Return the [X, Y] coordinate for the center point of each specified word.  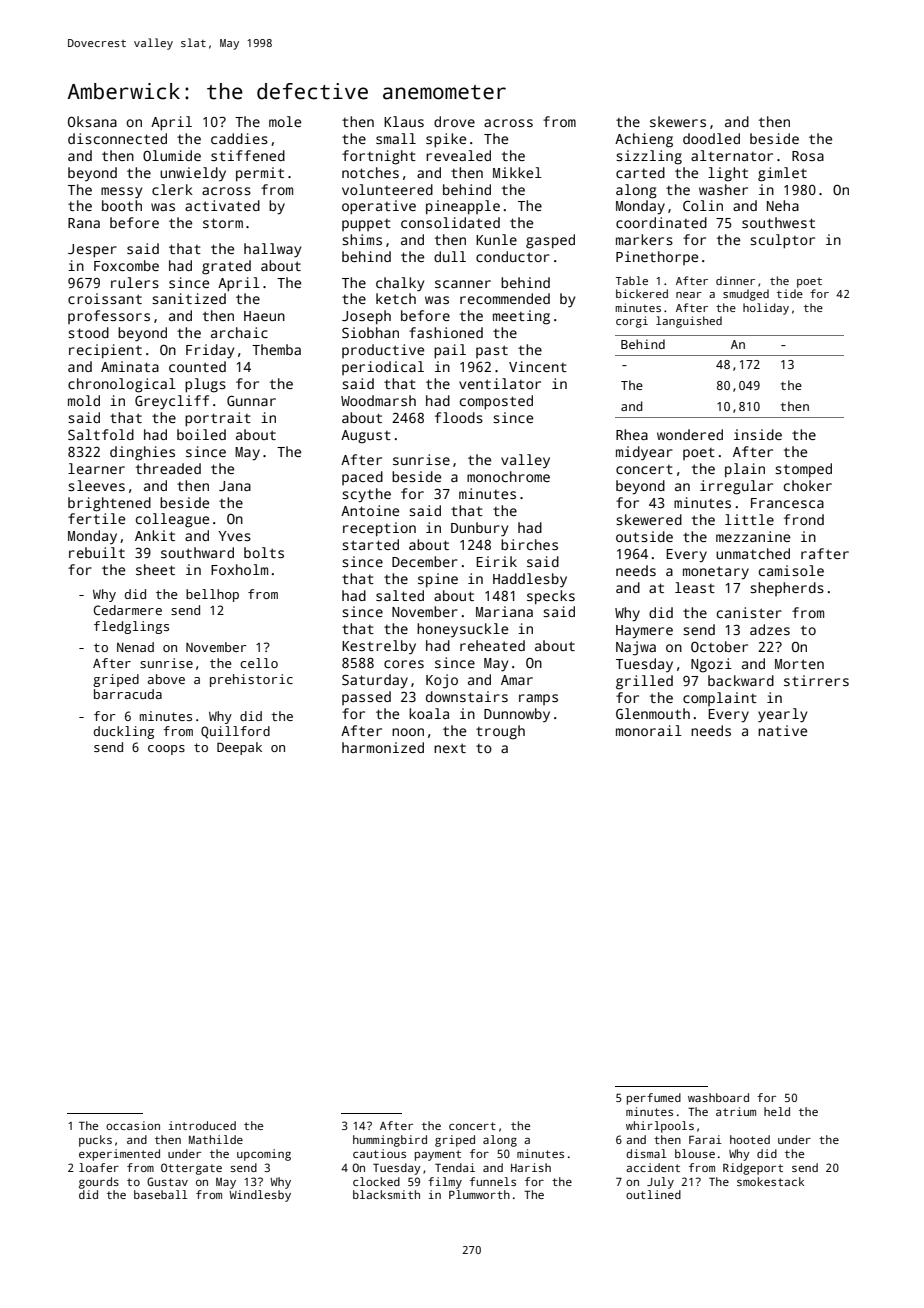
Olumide [172, 155]
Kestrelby [379, 647]
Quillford [235, 732]
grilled [644, 682]
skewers [678, 121]
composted [496, 402]
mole [285, 121]
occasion [133, 1125]
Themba [276, 349]
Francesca [787, 503]
